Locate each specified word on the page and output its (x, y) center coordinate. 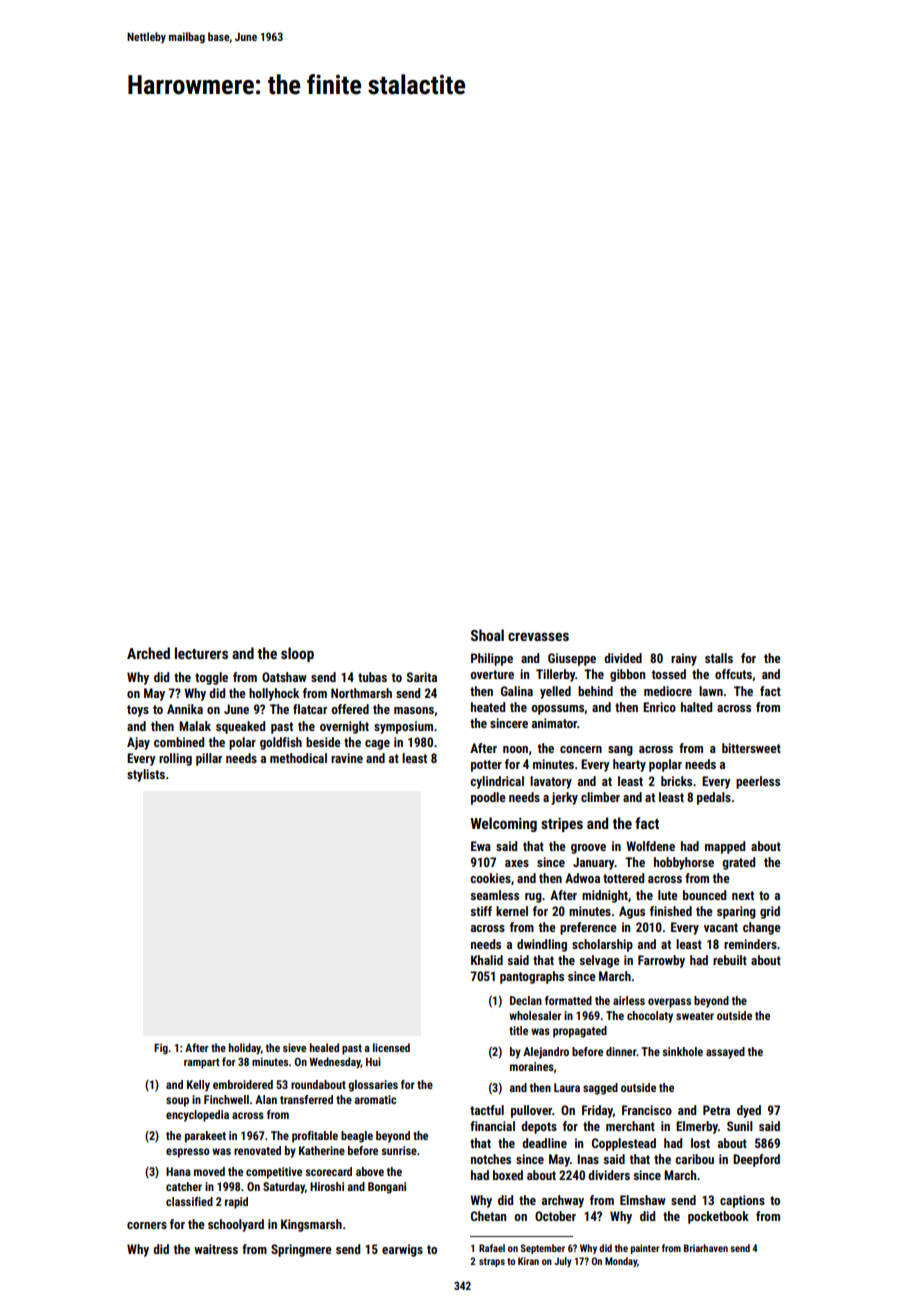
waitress (216, 1249)
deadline (544, 1143)
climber (600, 797)
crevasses (538, 636)
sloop (297, 654)
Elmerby (697, 1127)
